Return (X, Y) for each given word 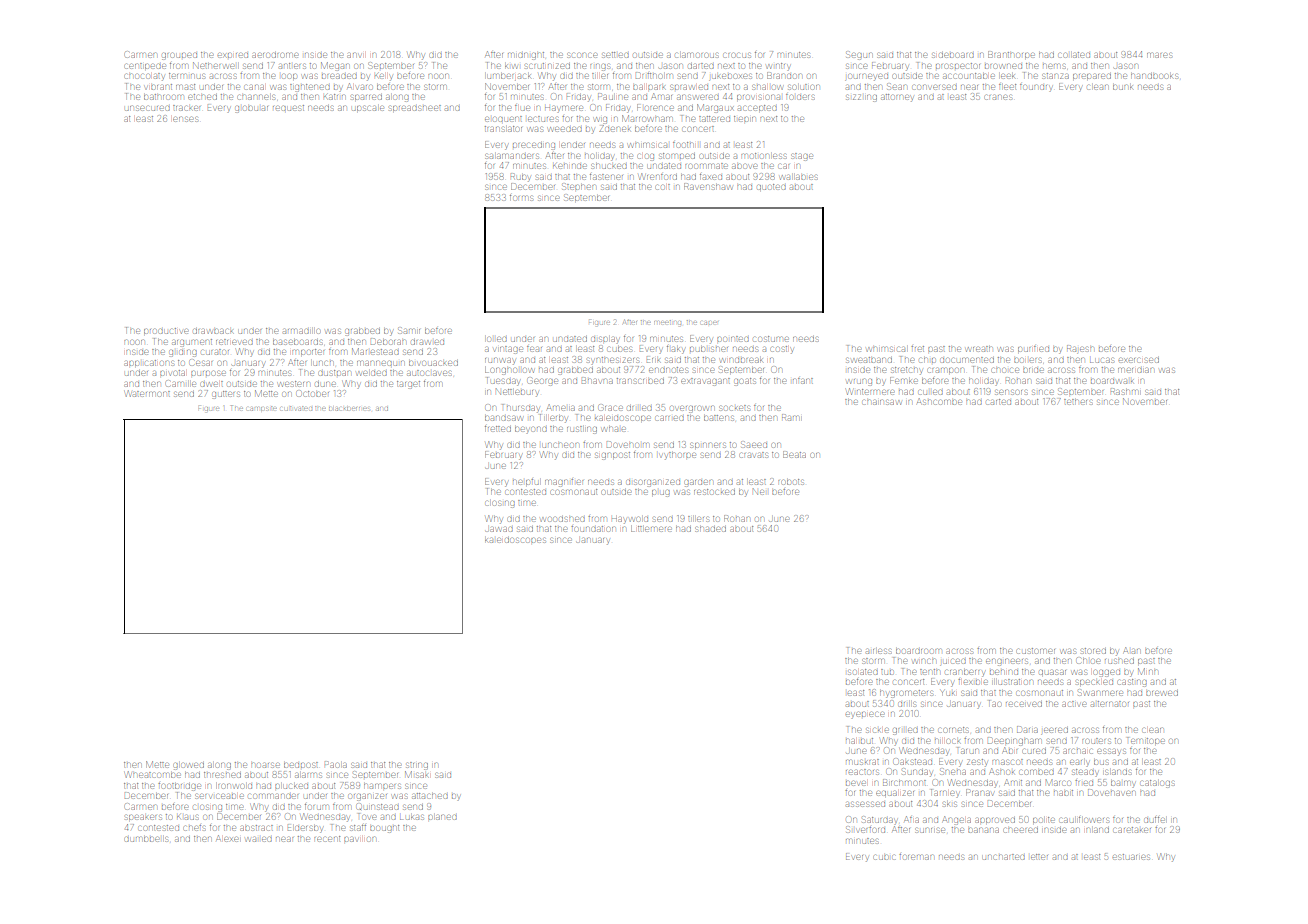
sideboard (953, 55)
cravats (754, 455)
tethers (1078, 402)
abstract (256, 828)
